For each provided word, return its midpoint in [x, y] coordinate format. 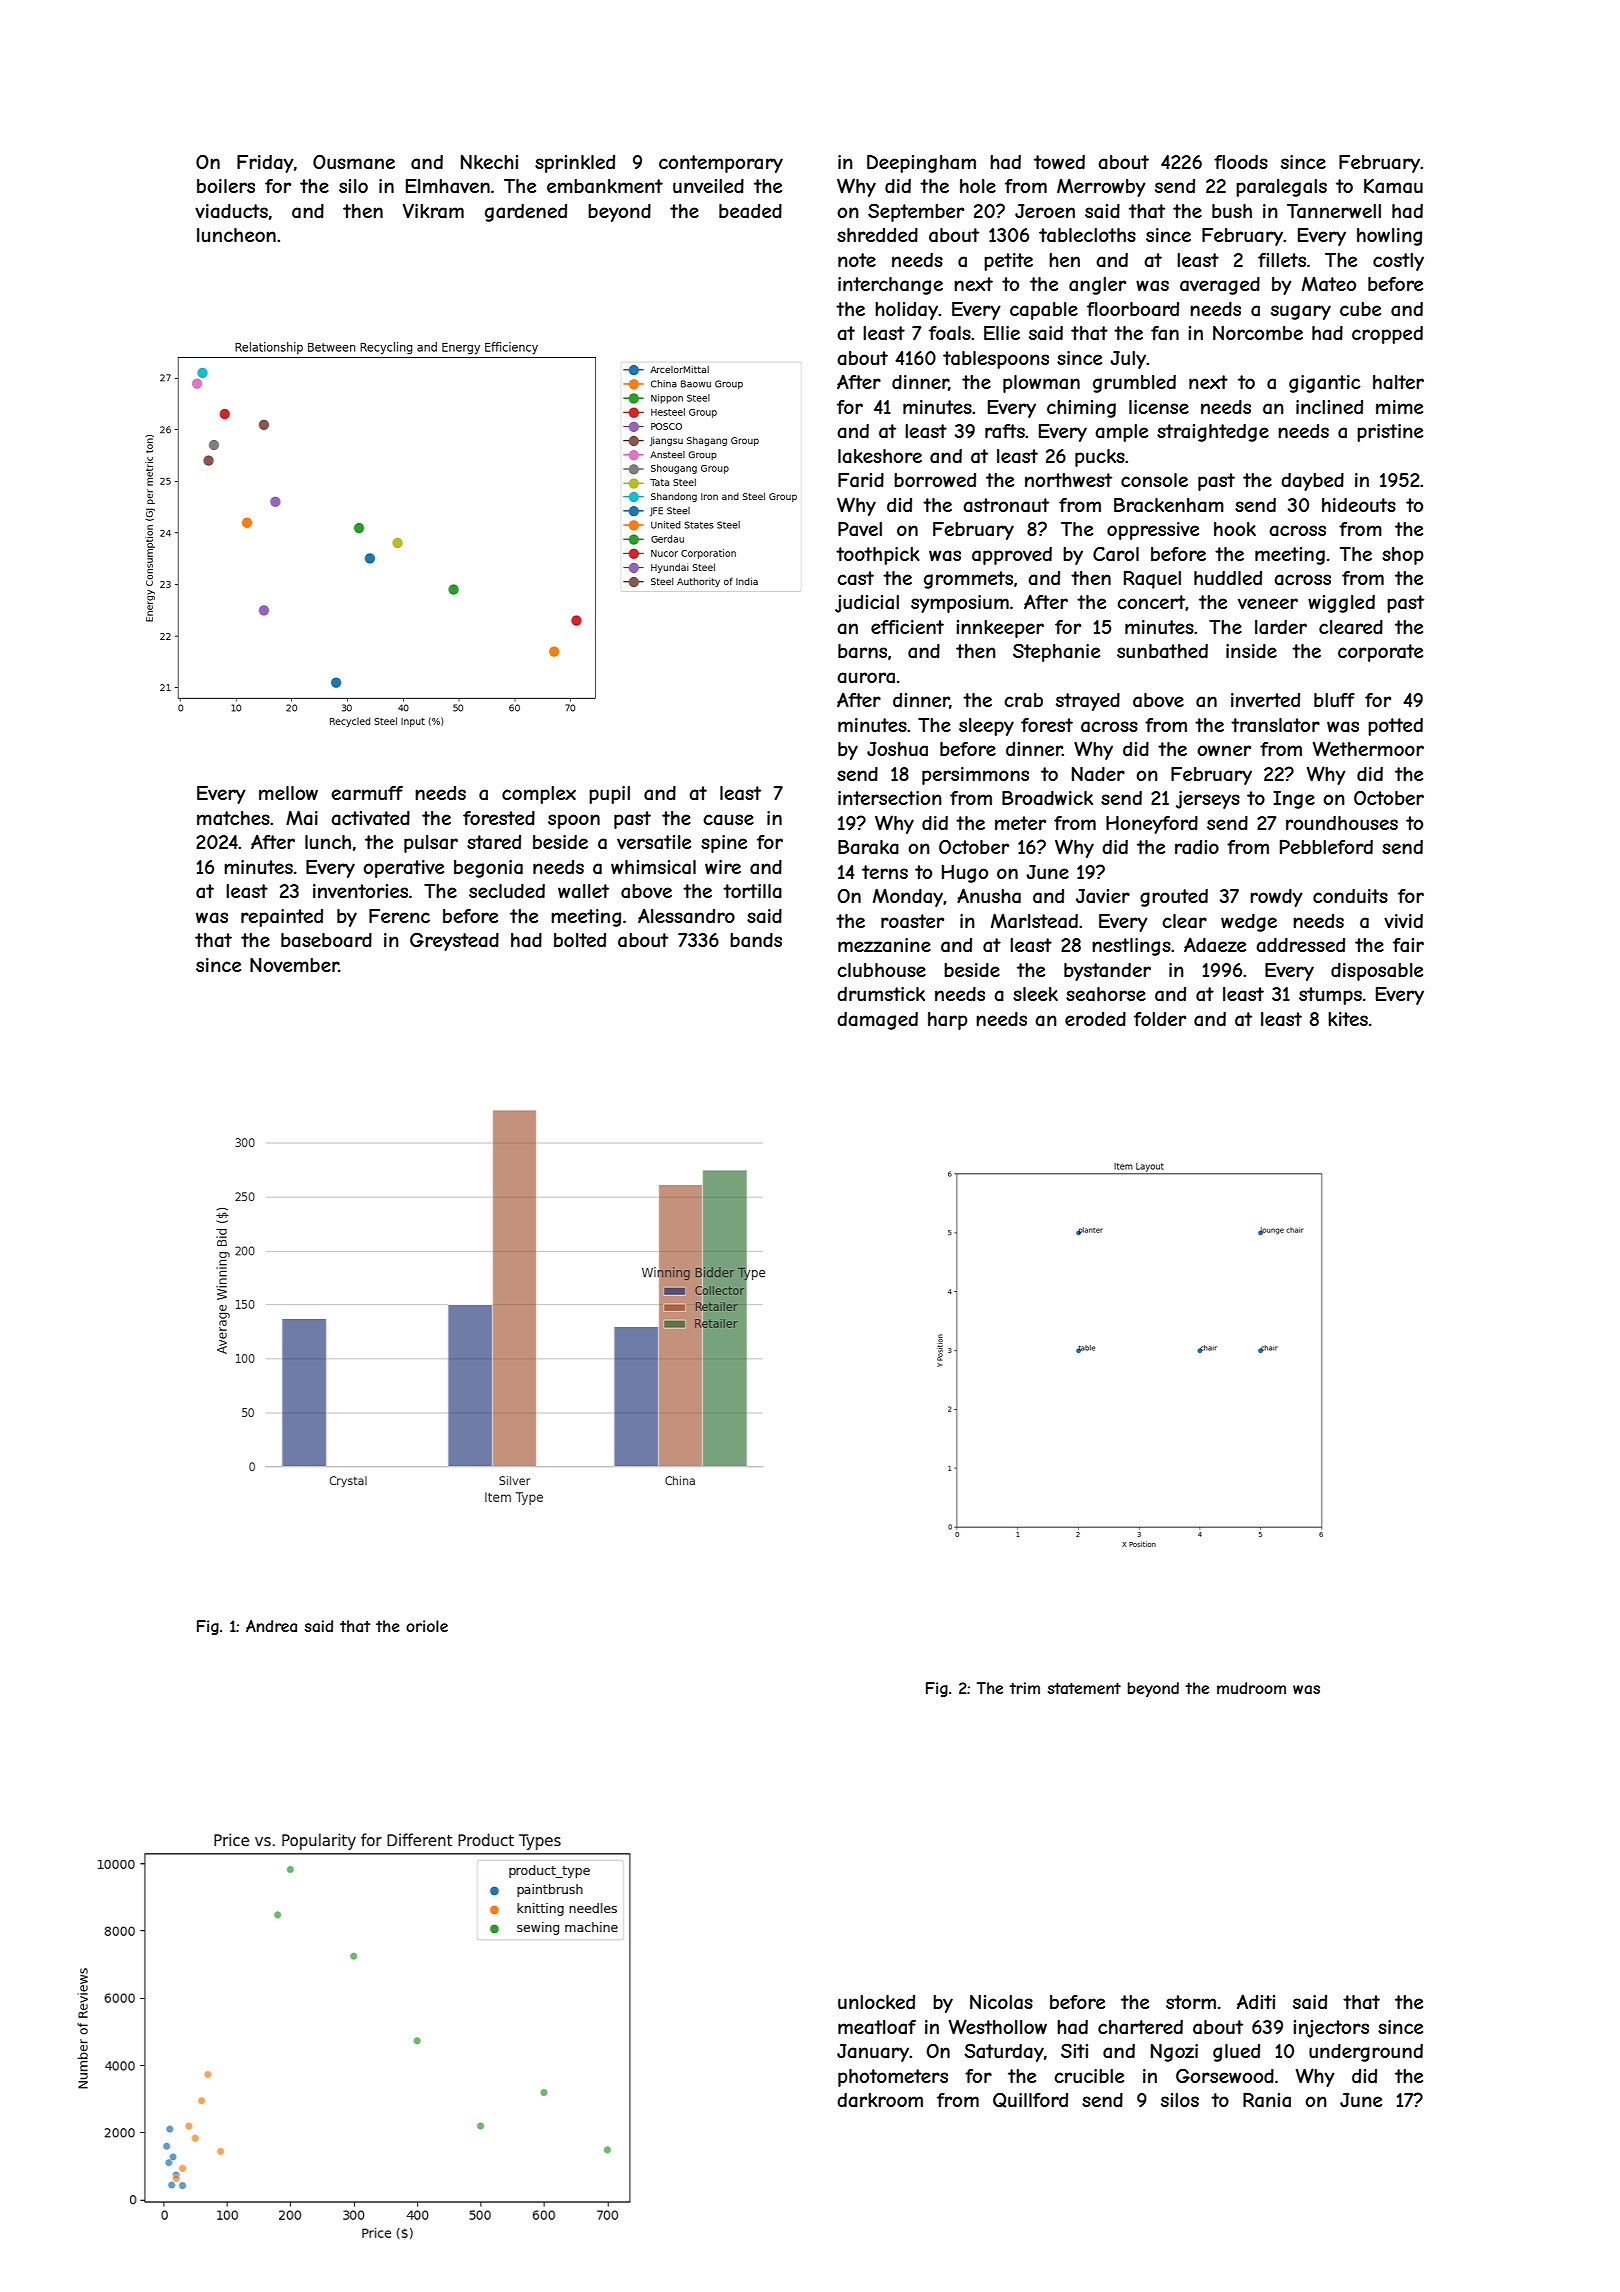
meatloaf [877, 2027]
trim [1024, 1688]
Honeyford [1152, 825]
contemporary [721, 164]
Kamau [1393, 186]
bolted [580, 940]
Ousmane [354, 162]
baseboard [326, 940]
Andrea [271, 1626]
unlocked [876, 2002]
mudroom [1251, 1688]
